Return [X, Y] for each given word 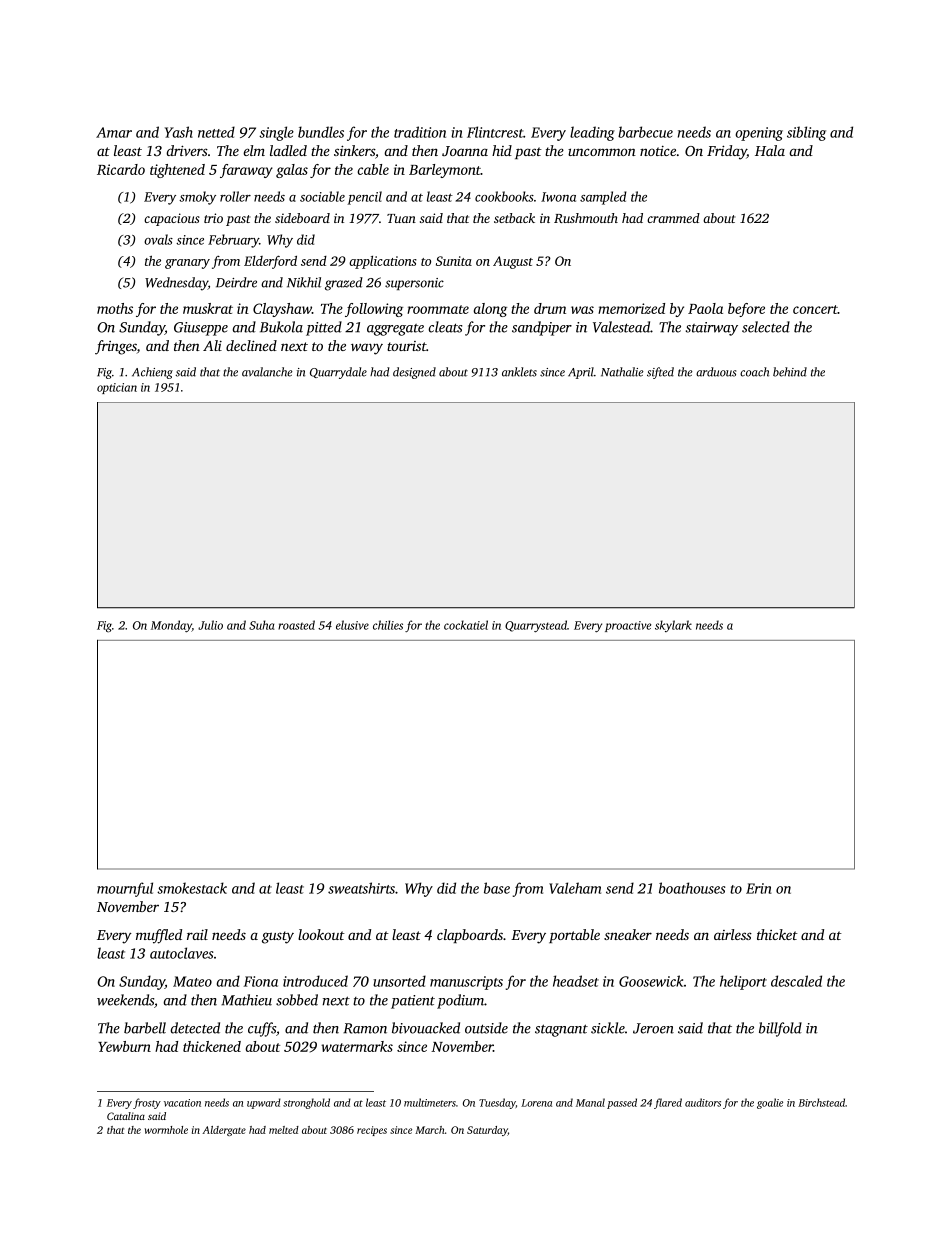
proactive [628, 626]
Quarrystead [536, 626]
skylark [673, 626]
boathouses [692, 888]
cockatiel [466, 625]
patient [413, 1002]
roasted [296, 625]
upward [264, 1103]
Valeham [575, 888]
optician [117, 388]
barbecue [645, 132]
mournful [125, 889]
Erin [759, 888]
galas [292, 171]
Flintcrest [495, 132]
